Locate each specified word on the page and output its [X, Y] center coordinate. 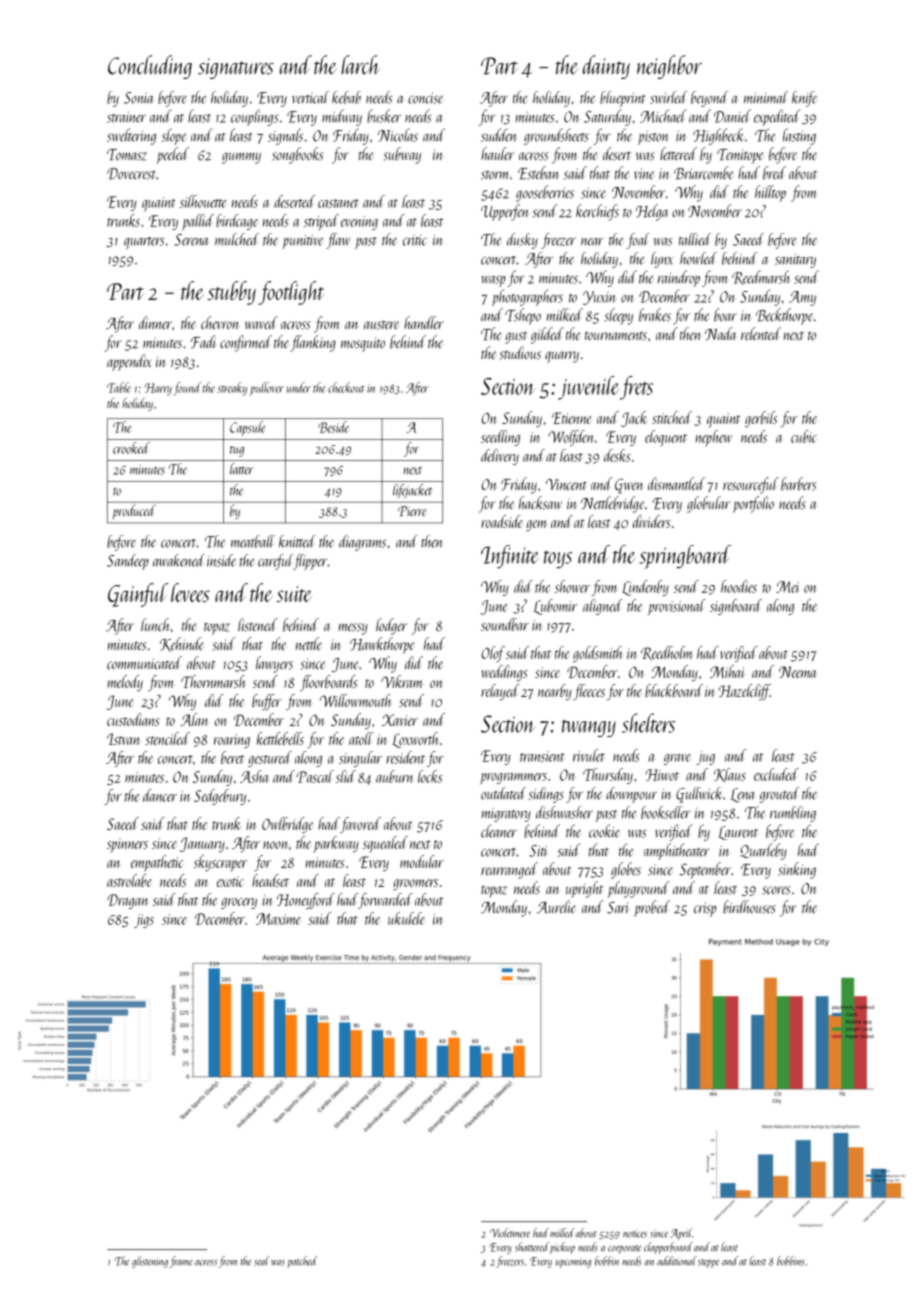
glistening [150, 1262]
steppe [708, 1263]
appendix [129, 362]
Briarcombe [703, 173]
